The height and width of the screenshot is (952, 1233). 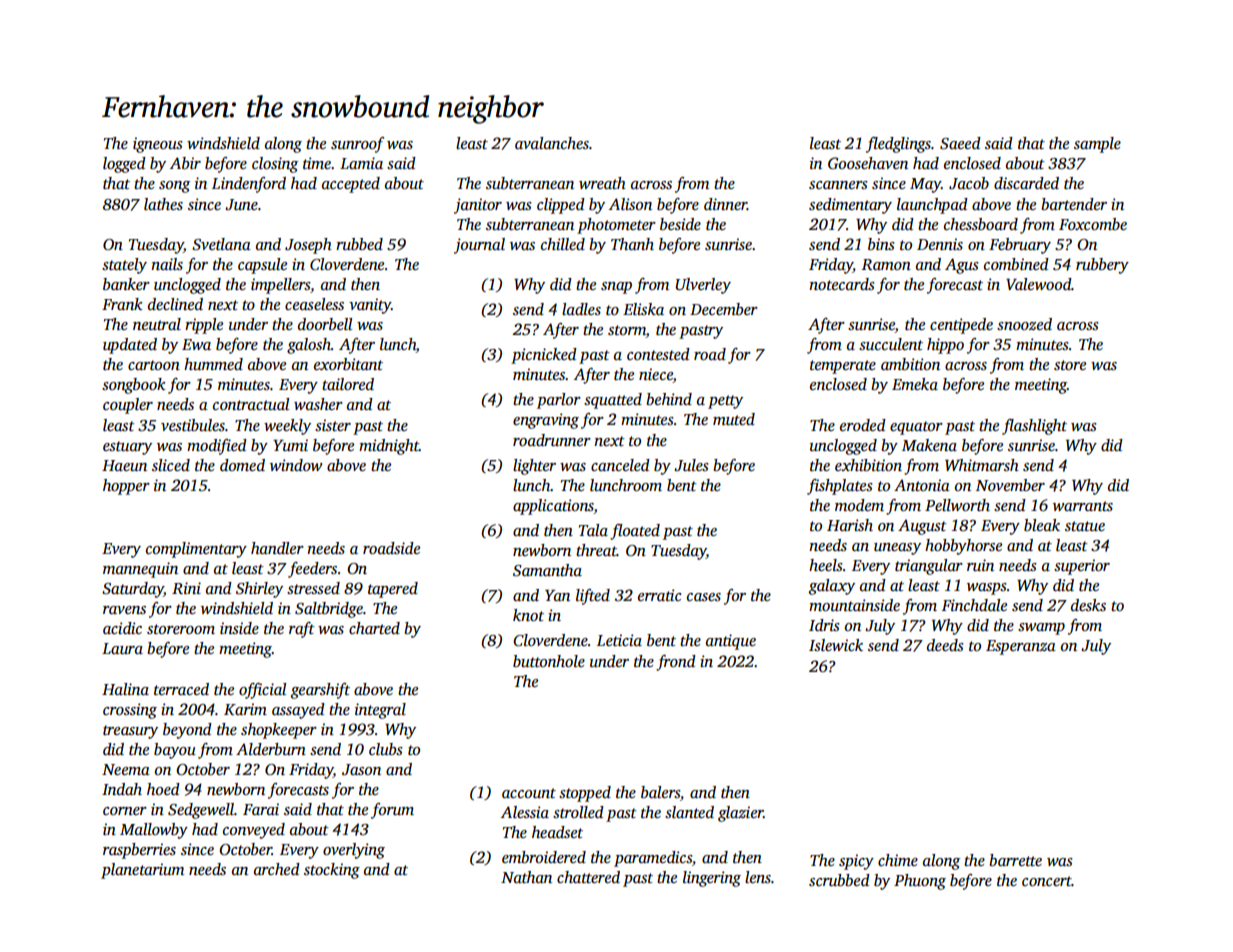 I want to click on avalanches, so click(x=552, y=143).
